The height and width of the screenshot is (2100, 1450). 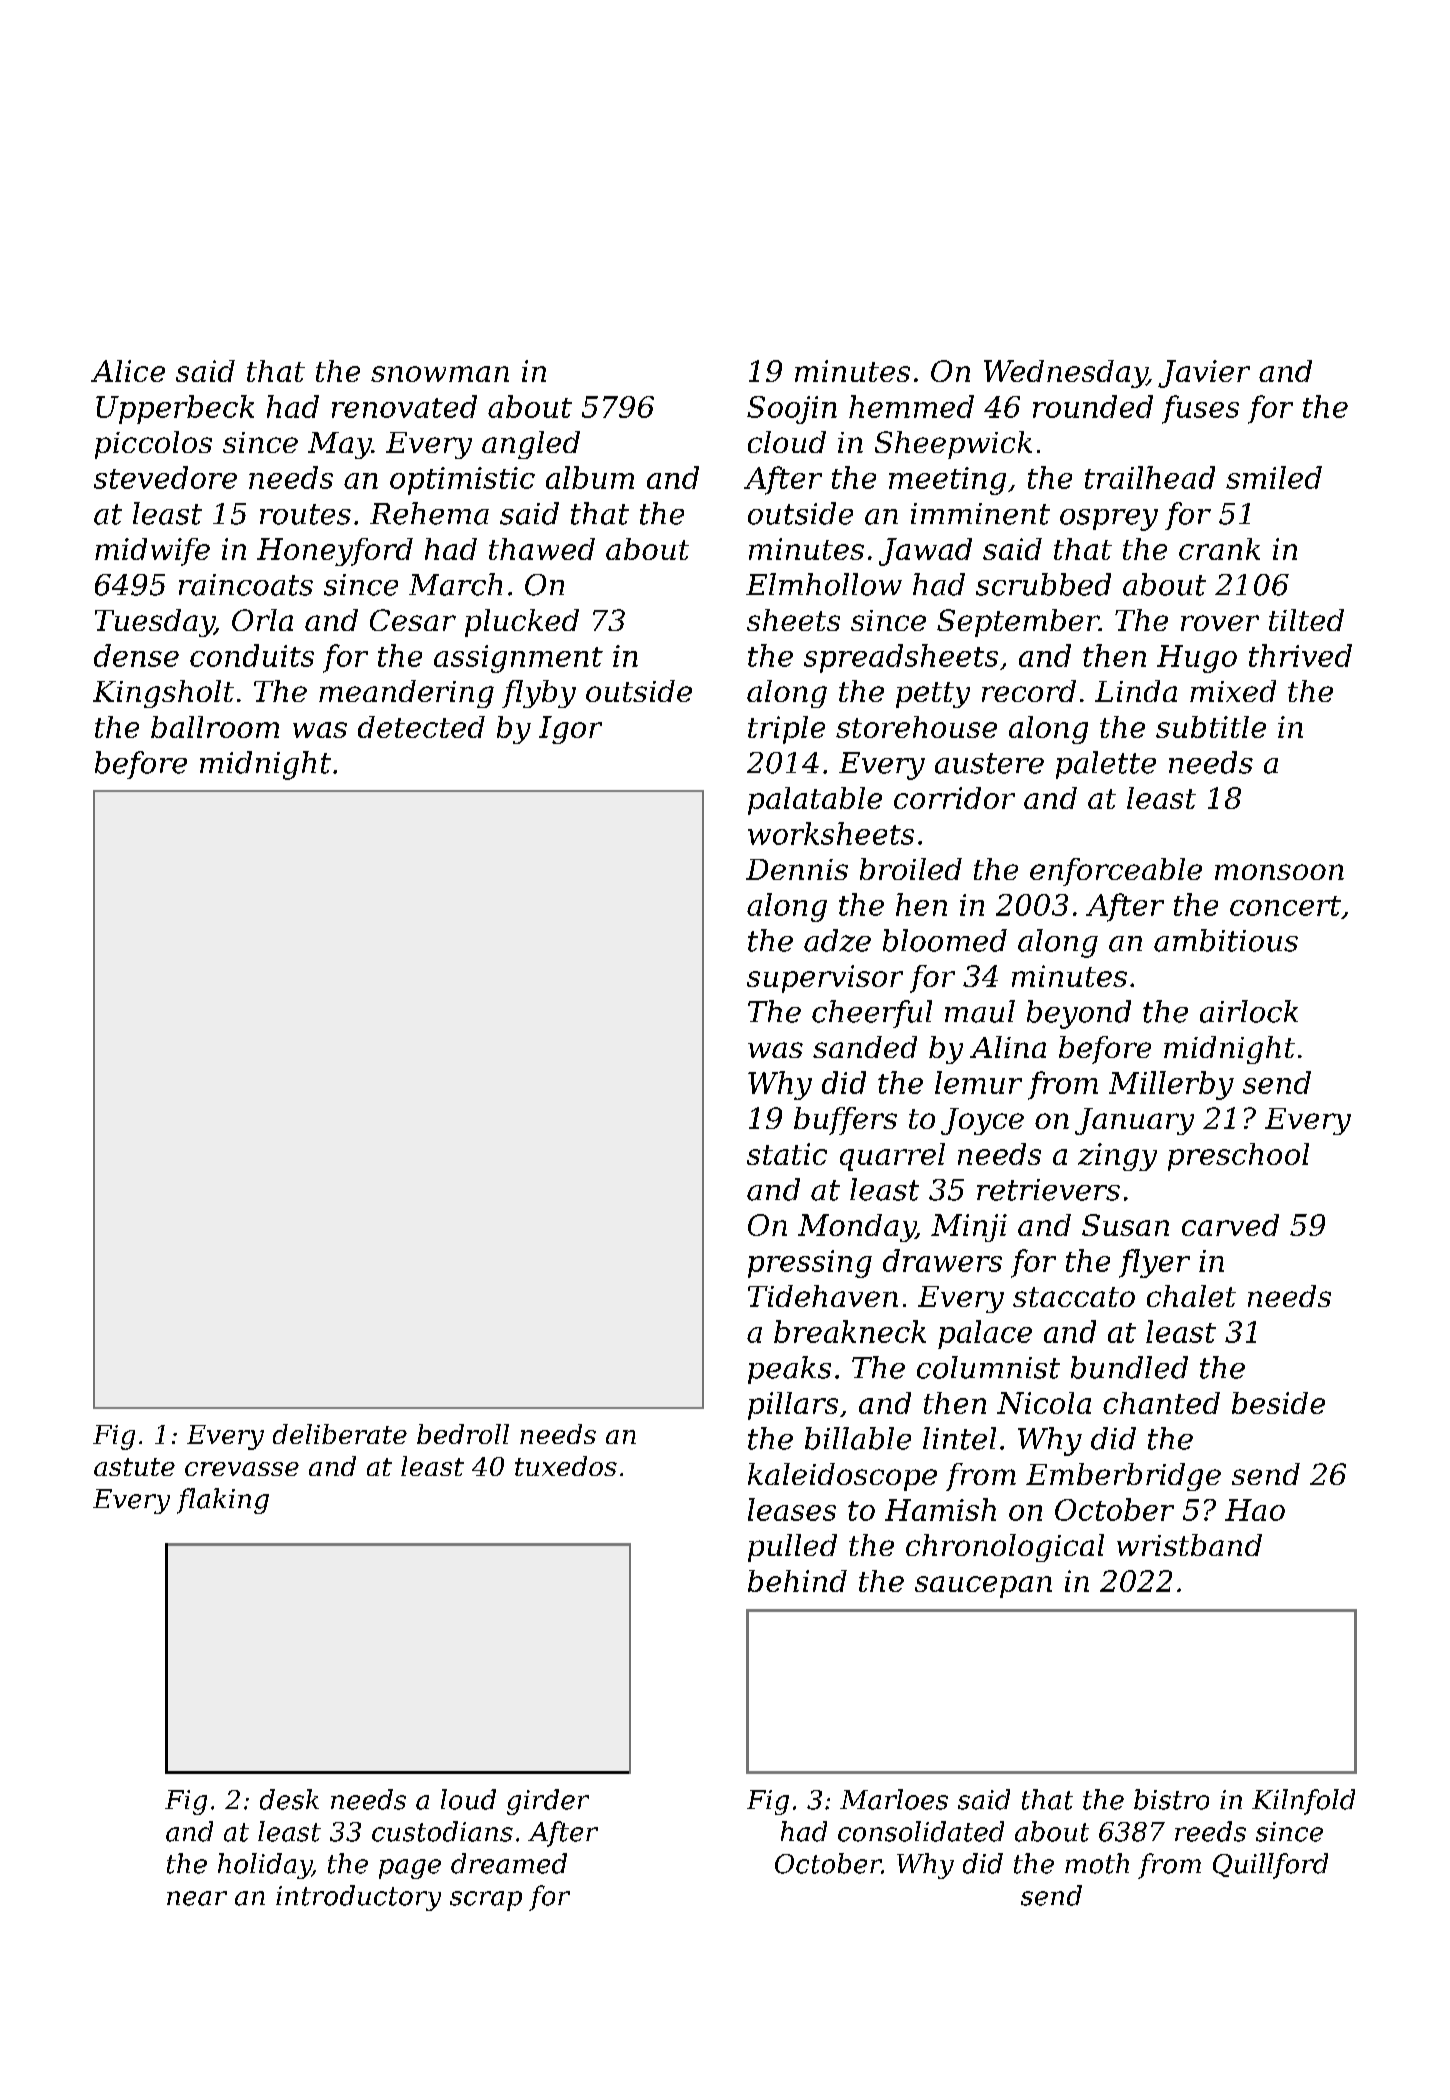 I want to click on near, so click(x=197, y=1898).
